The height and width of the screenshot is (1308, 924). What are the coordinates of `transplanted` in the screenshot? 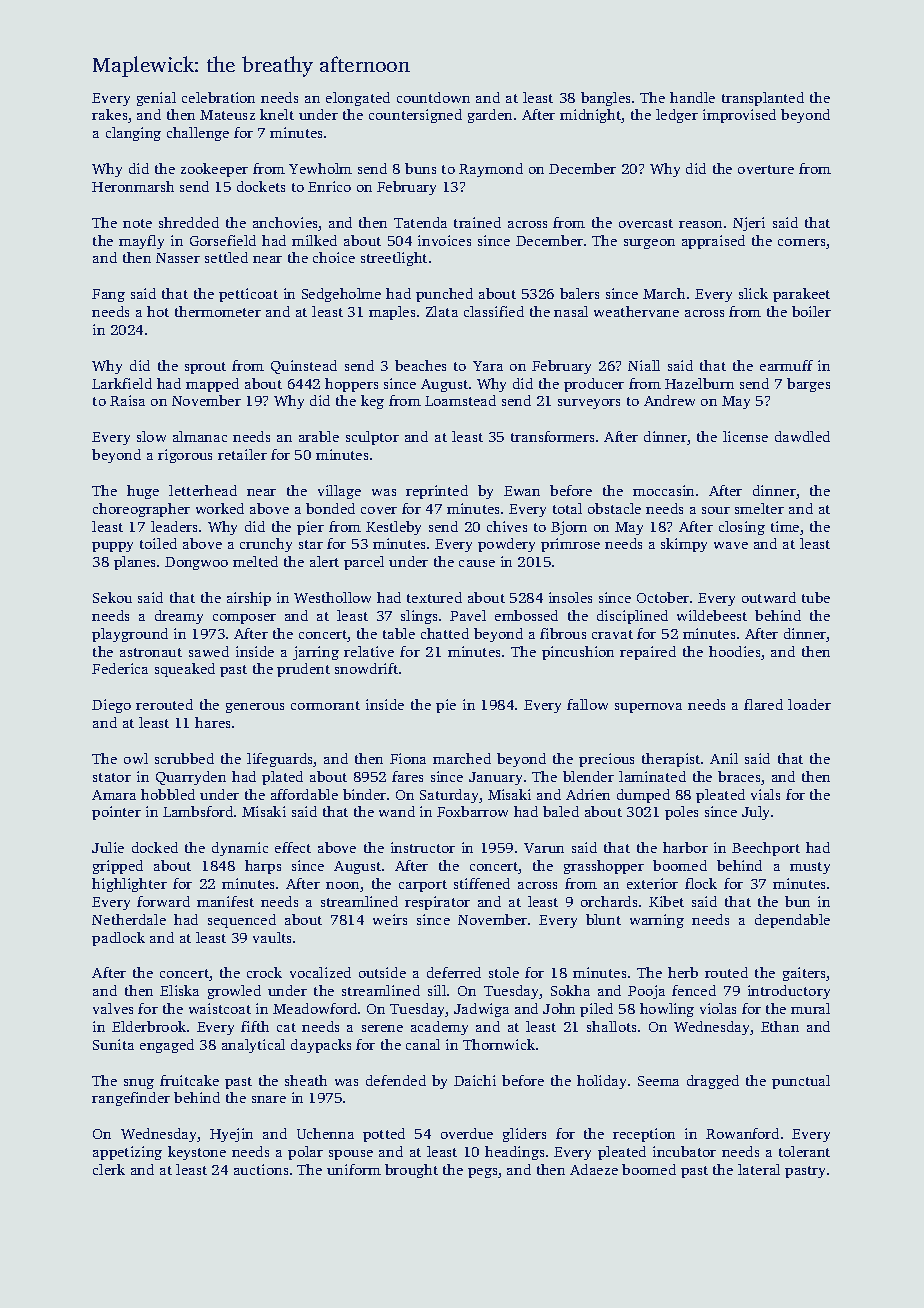 It's located at (763, 99).
